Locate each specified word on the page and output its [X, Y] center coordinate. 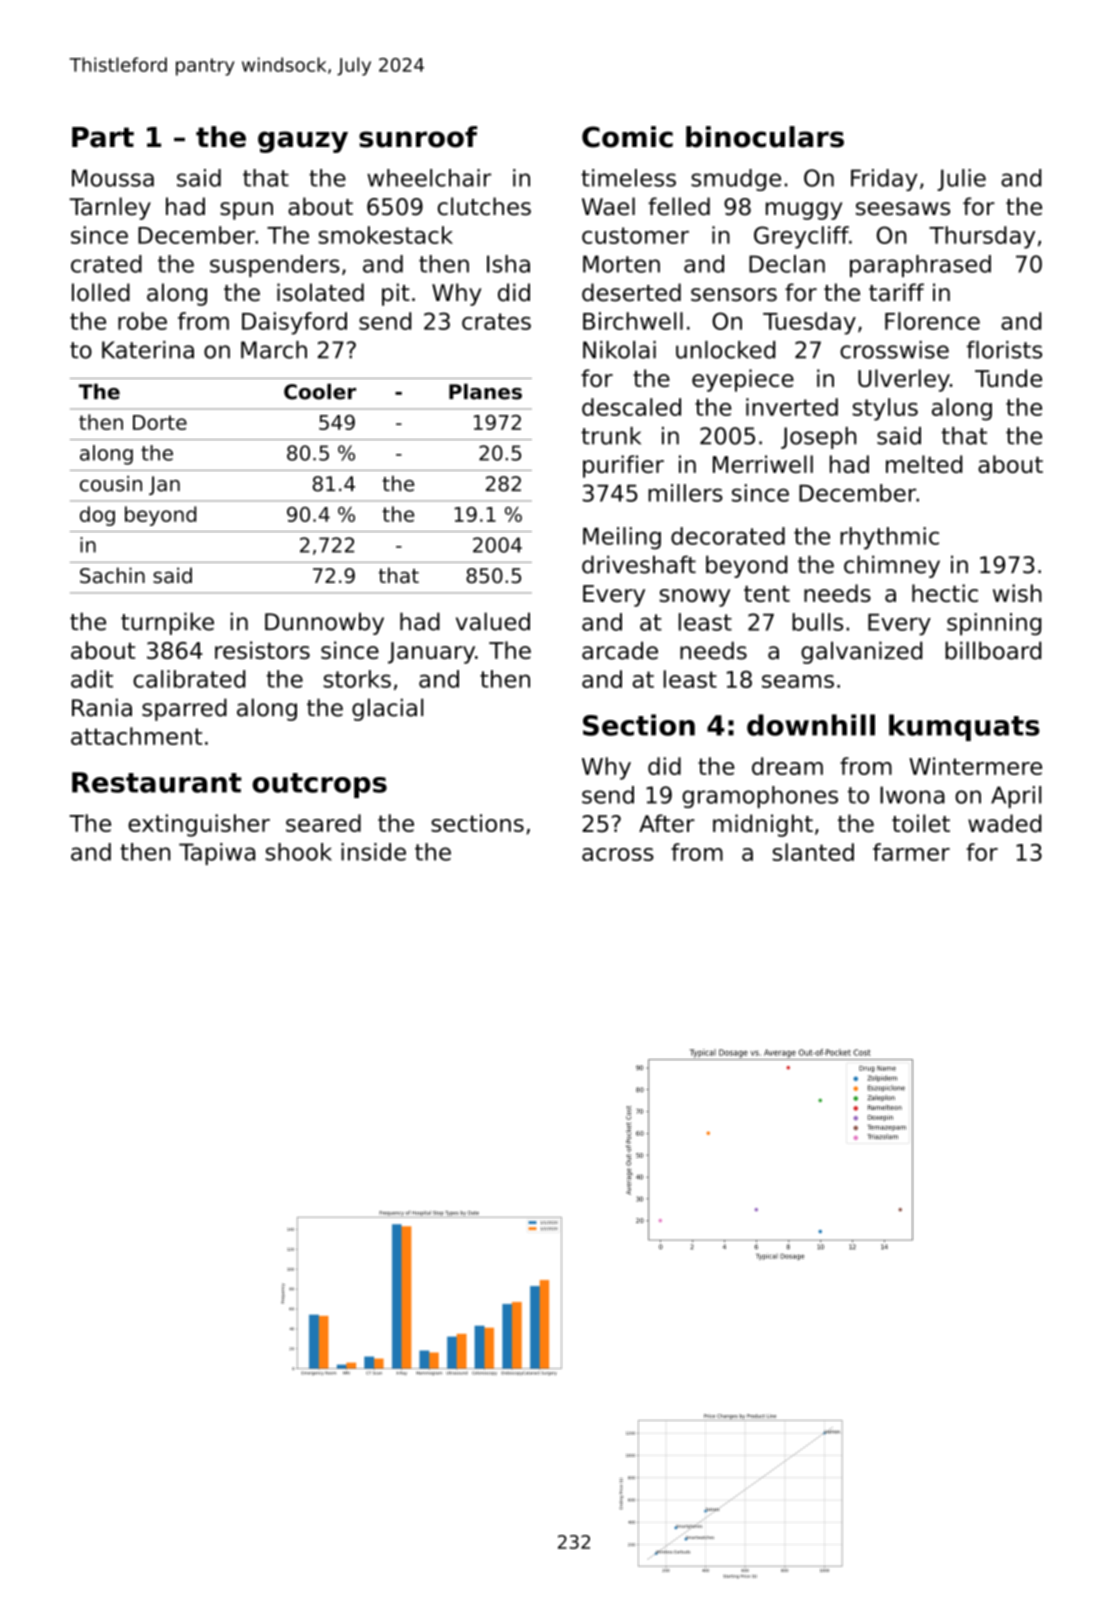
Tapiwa [217, 854]
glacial [387, 709]
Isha [508, 264]
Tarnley [110, 208]
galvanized [861, 652]
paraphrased [920, 266]
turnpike [167, 623]
